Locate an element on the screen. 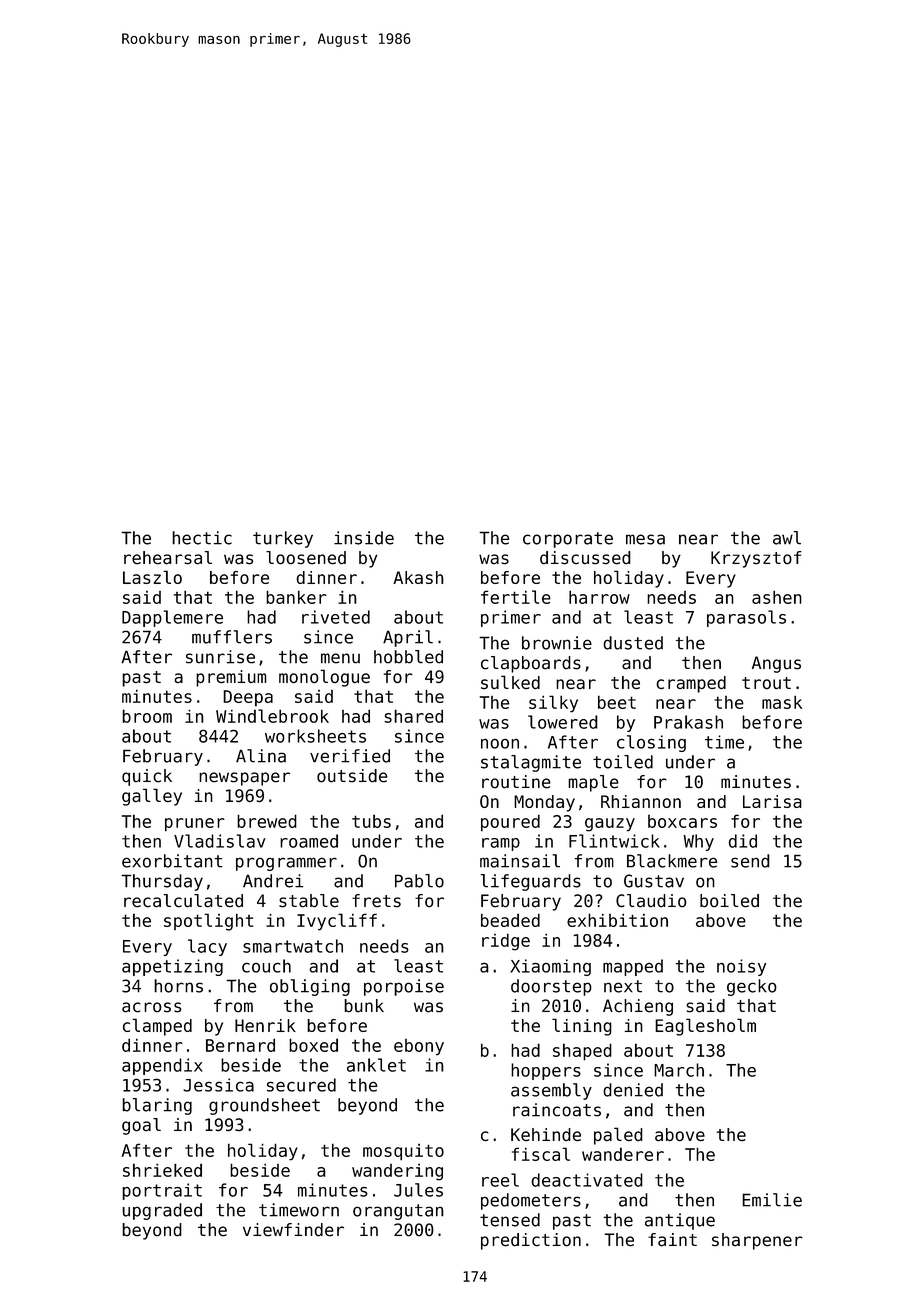 The height and width of the screenshot is (1308, 924). shared is located at coordinates (413, 716).
